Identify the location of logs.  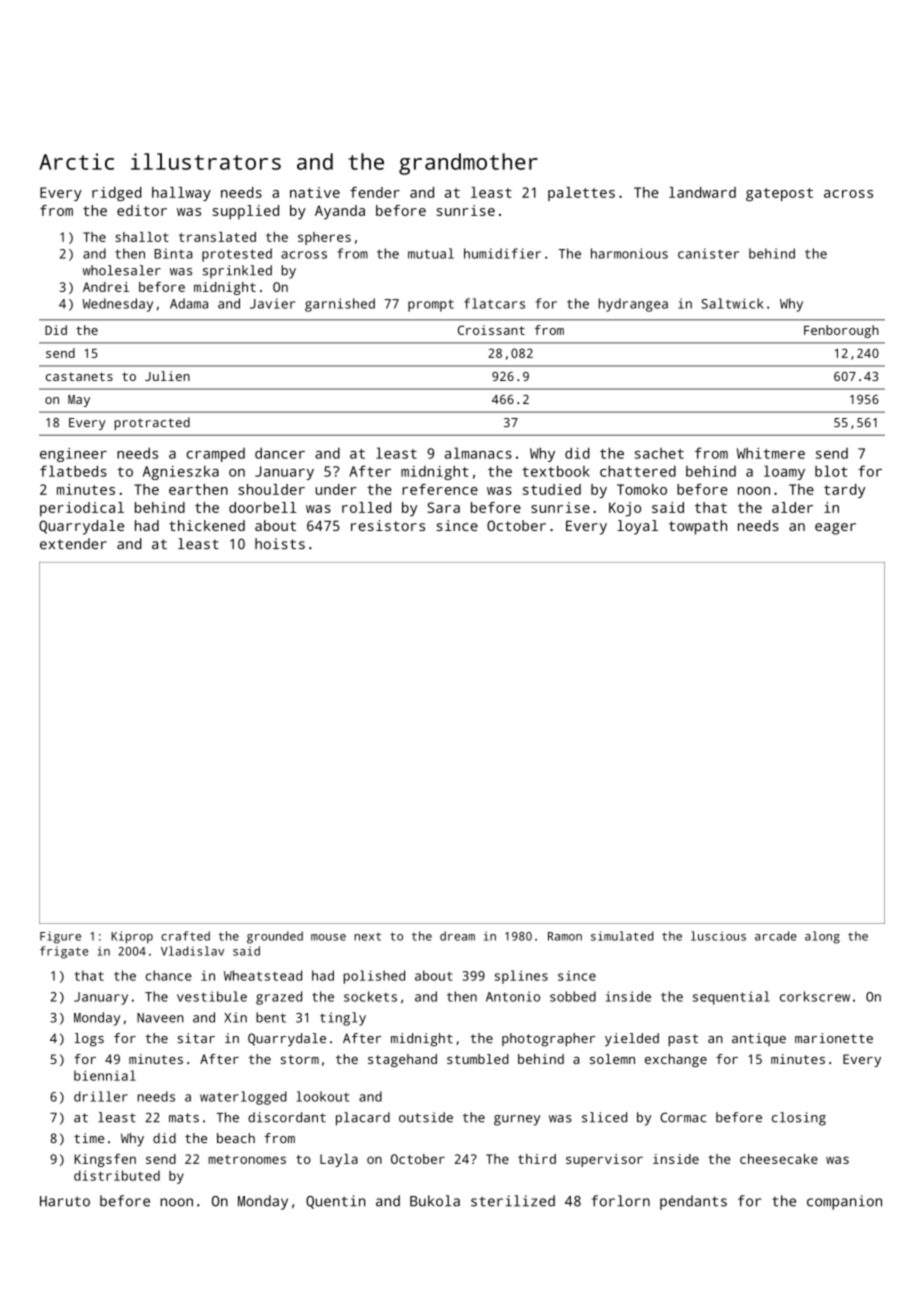
(89, 1040).
